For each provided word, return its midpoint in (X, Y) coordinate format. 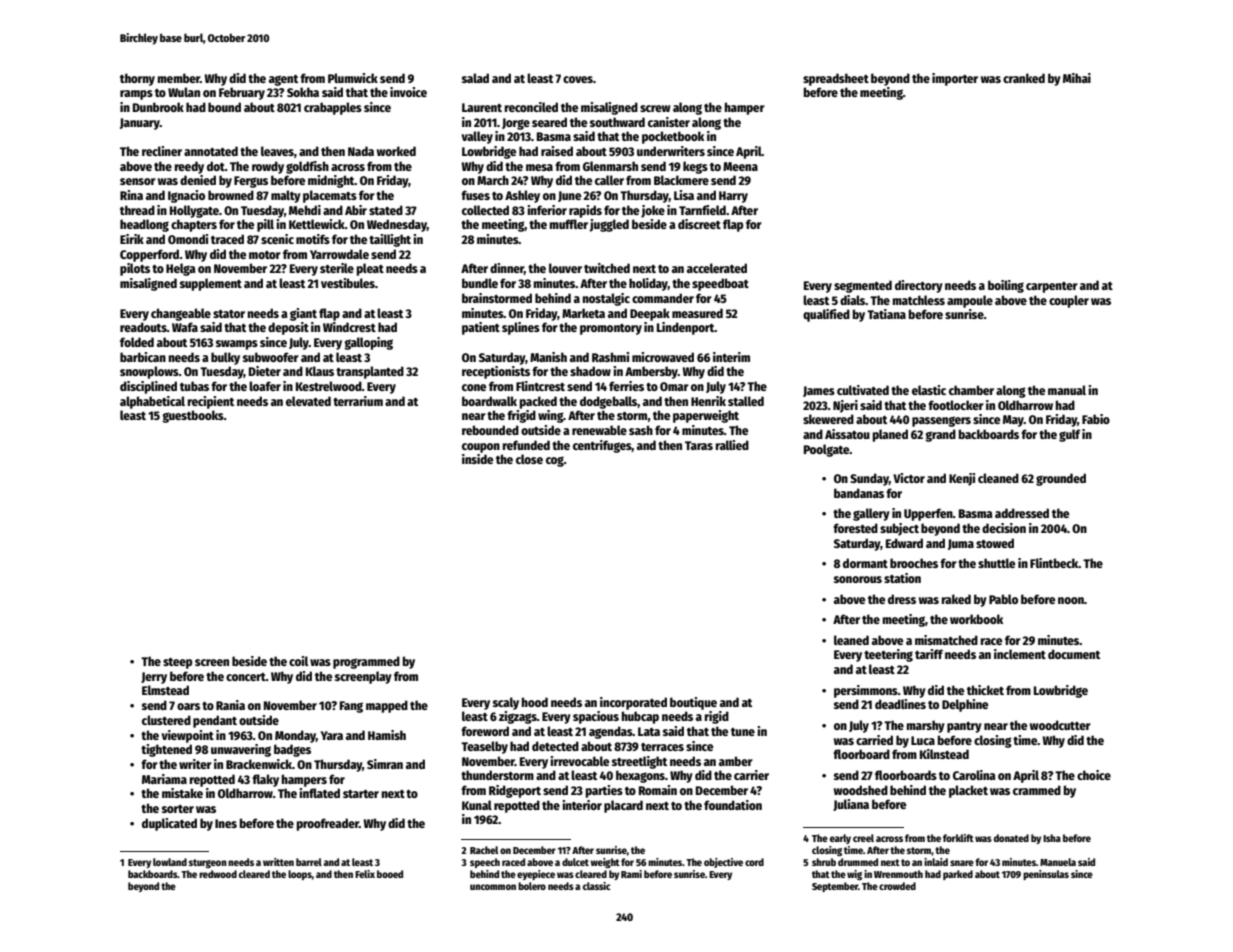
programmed (366, 662)
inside (477, 459)
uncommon (493, 887)
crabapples (333, 108)
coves (578, 79)
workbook (976, 619)
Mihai (1077, 78)
